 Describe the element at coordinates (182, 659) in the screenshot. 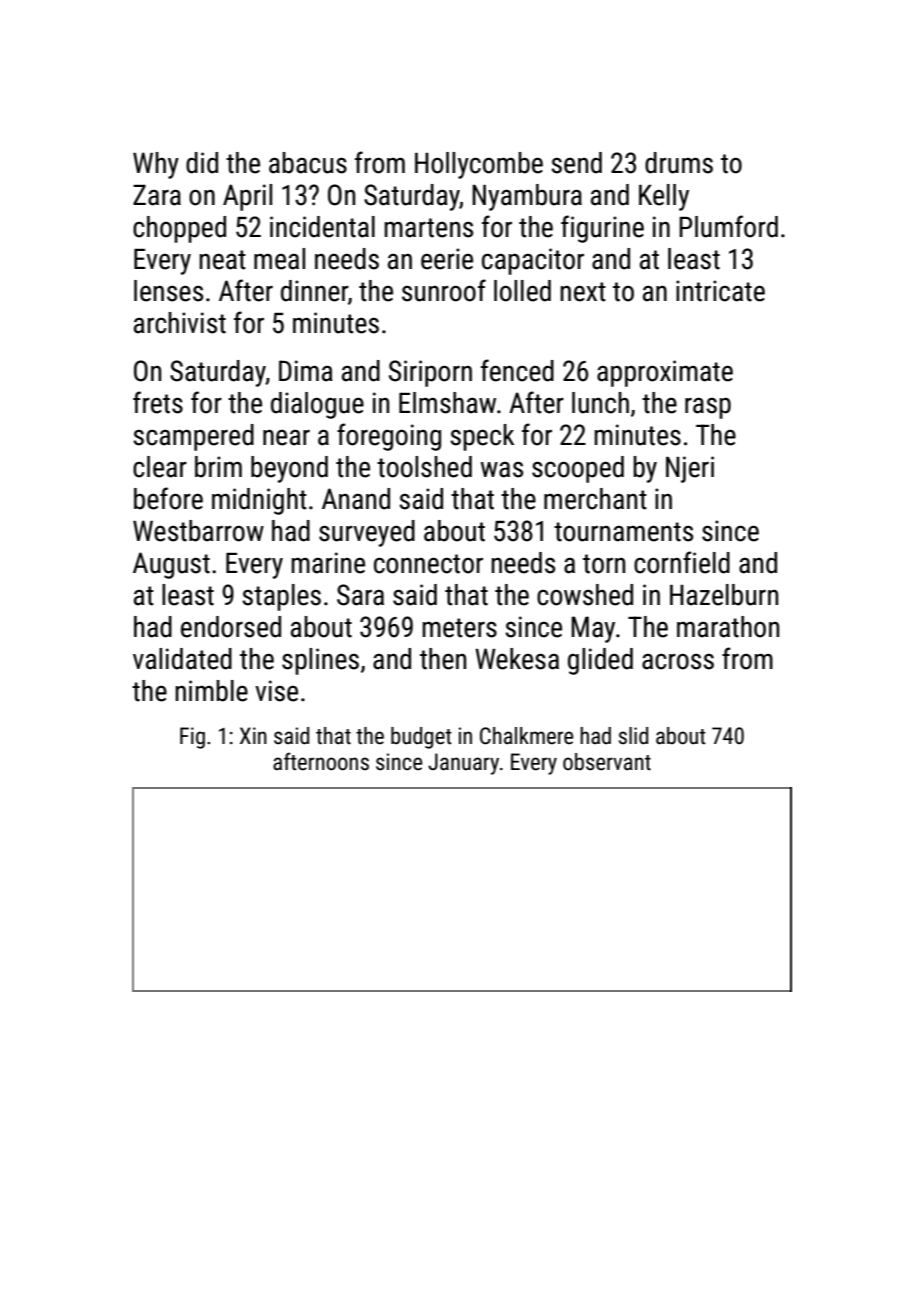

I see `validated` at that location.
